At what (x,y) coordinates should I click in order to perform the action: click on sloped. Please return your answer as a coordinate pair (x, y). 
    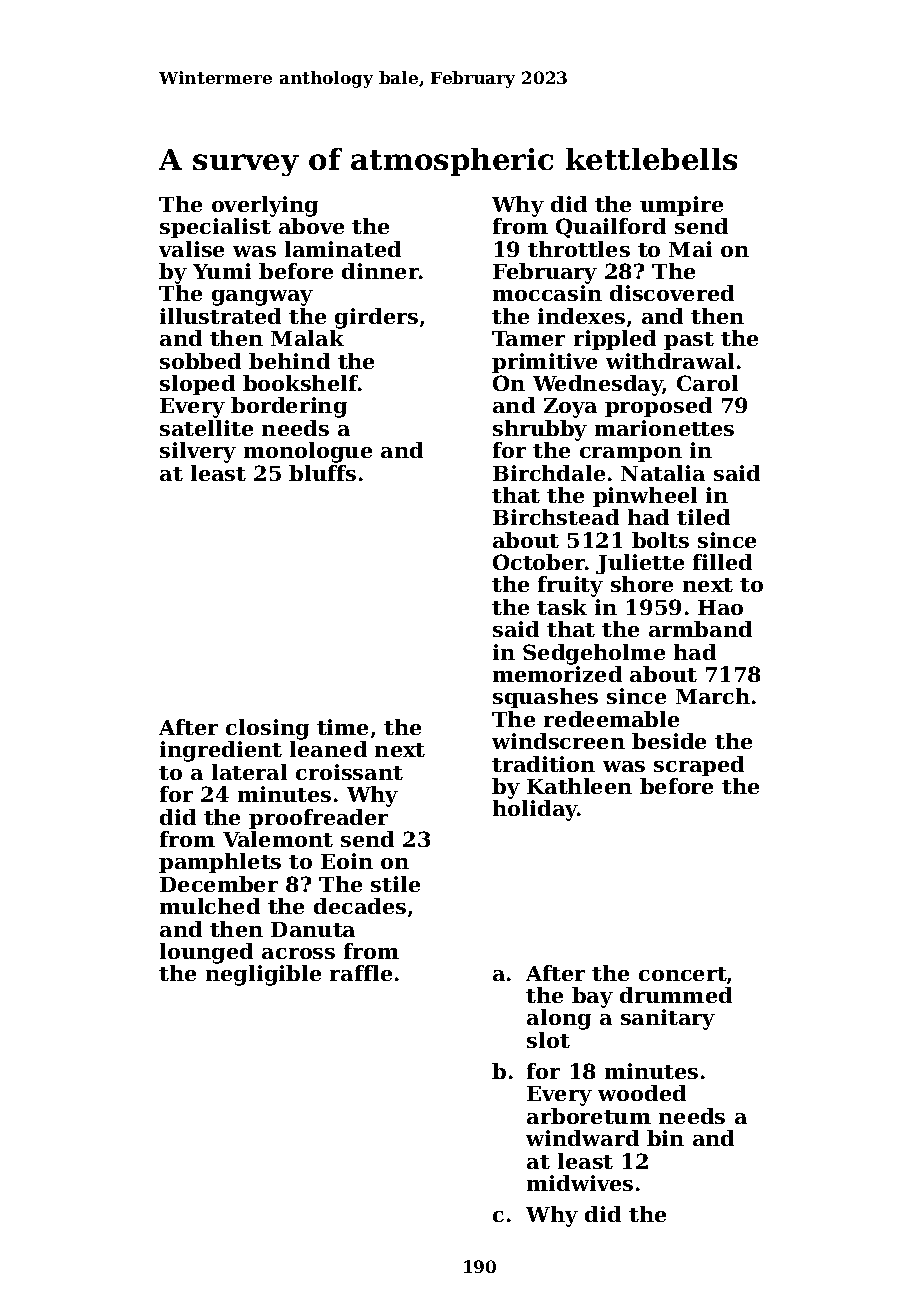
    Looking at the image, I should click on (197, 385).
